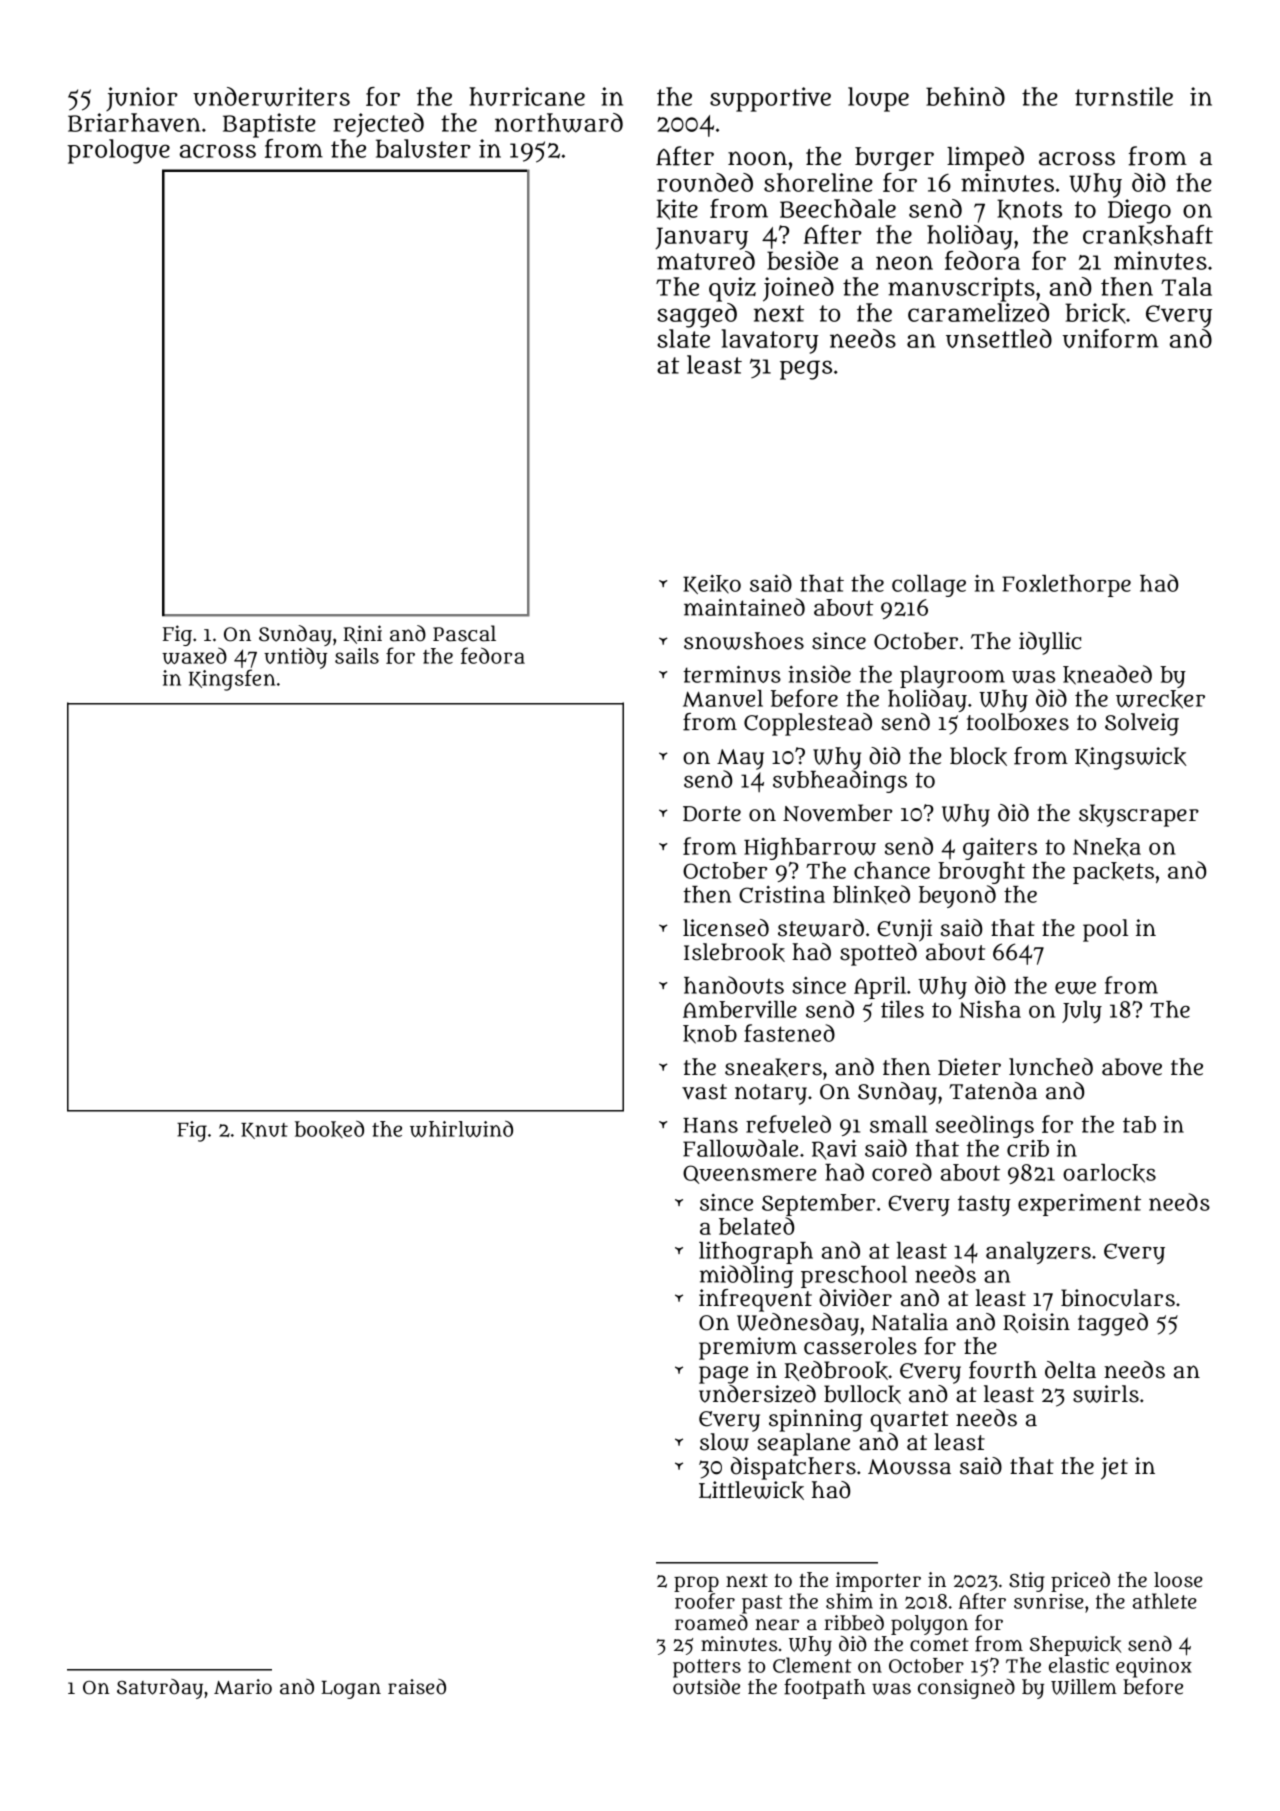 The height and width of the document is (1811, 1280). Describe the element at coordinates (1106, 1394) in the document. I see `swirls` at that location.
